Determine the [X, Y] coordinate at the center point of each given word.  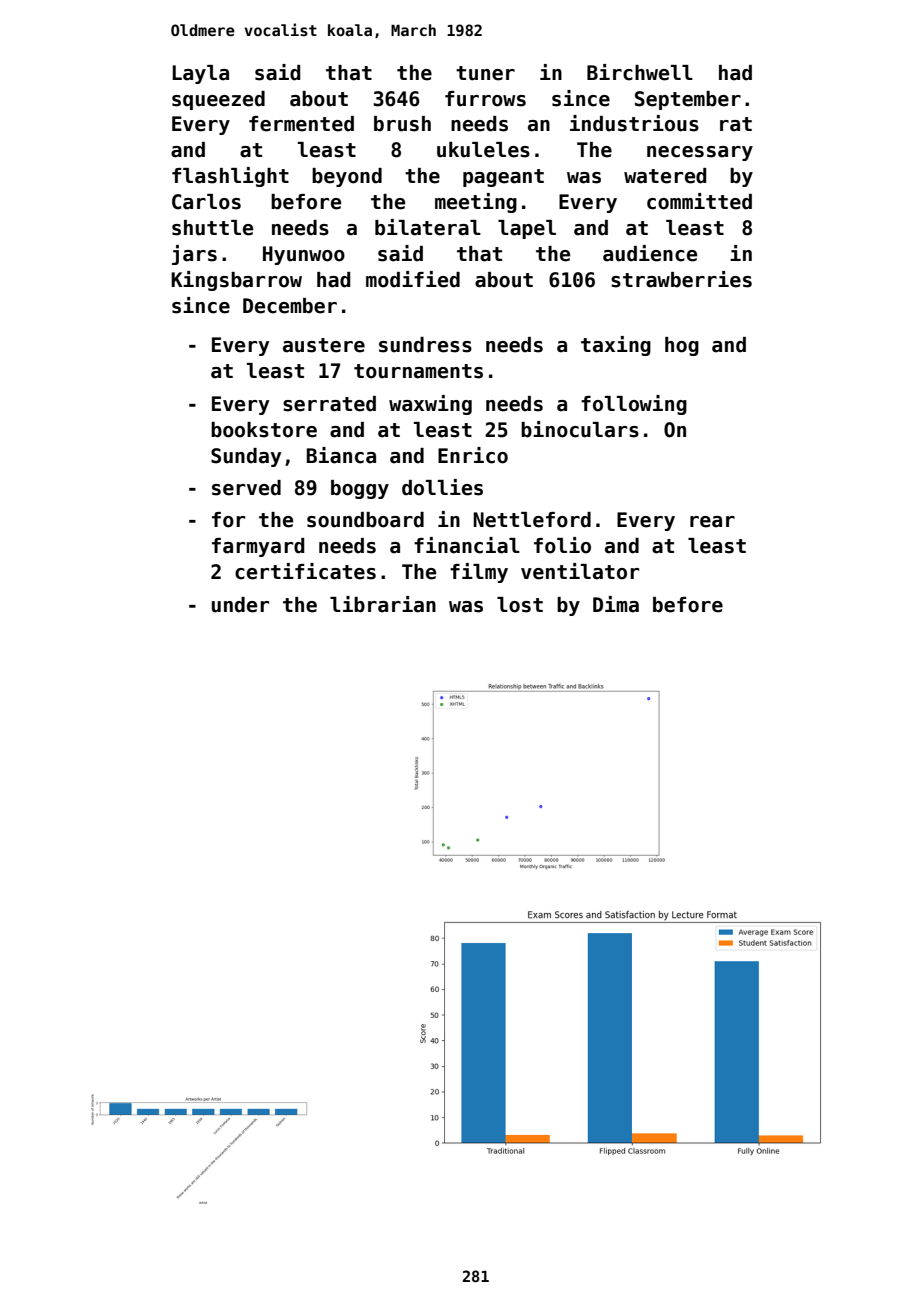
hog [682, 346]
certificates [305, 571]
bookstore [264, 430]
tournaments [418, 371]
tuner [485, 73]
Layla [200, 74]
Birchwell [640, 72]
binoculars [580, 429]
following [634, 405]
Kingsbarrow [236, 281]
